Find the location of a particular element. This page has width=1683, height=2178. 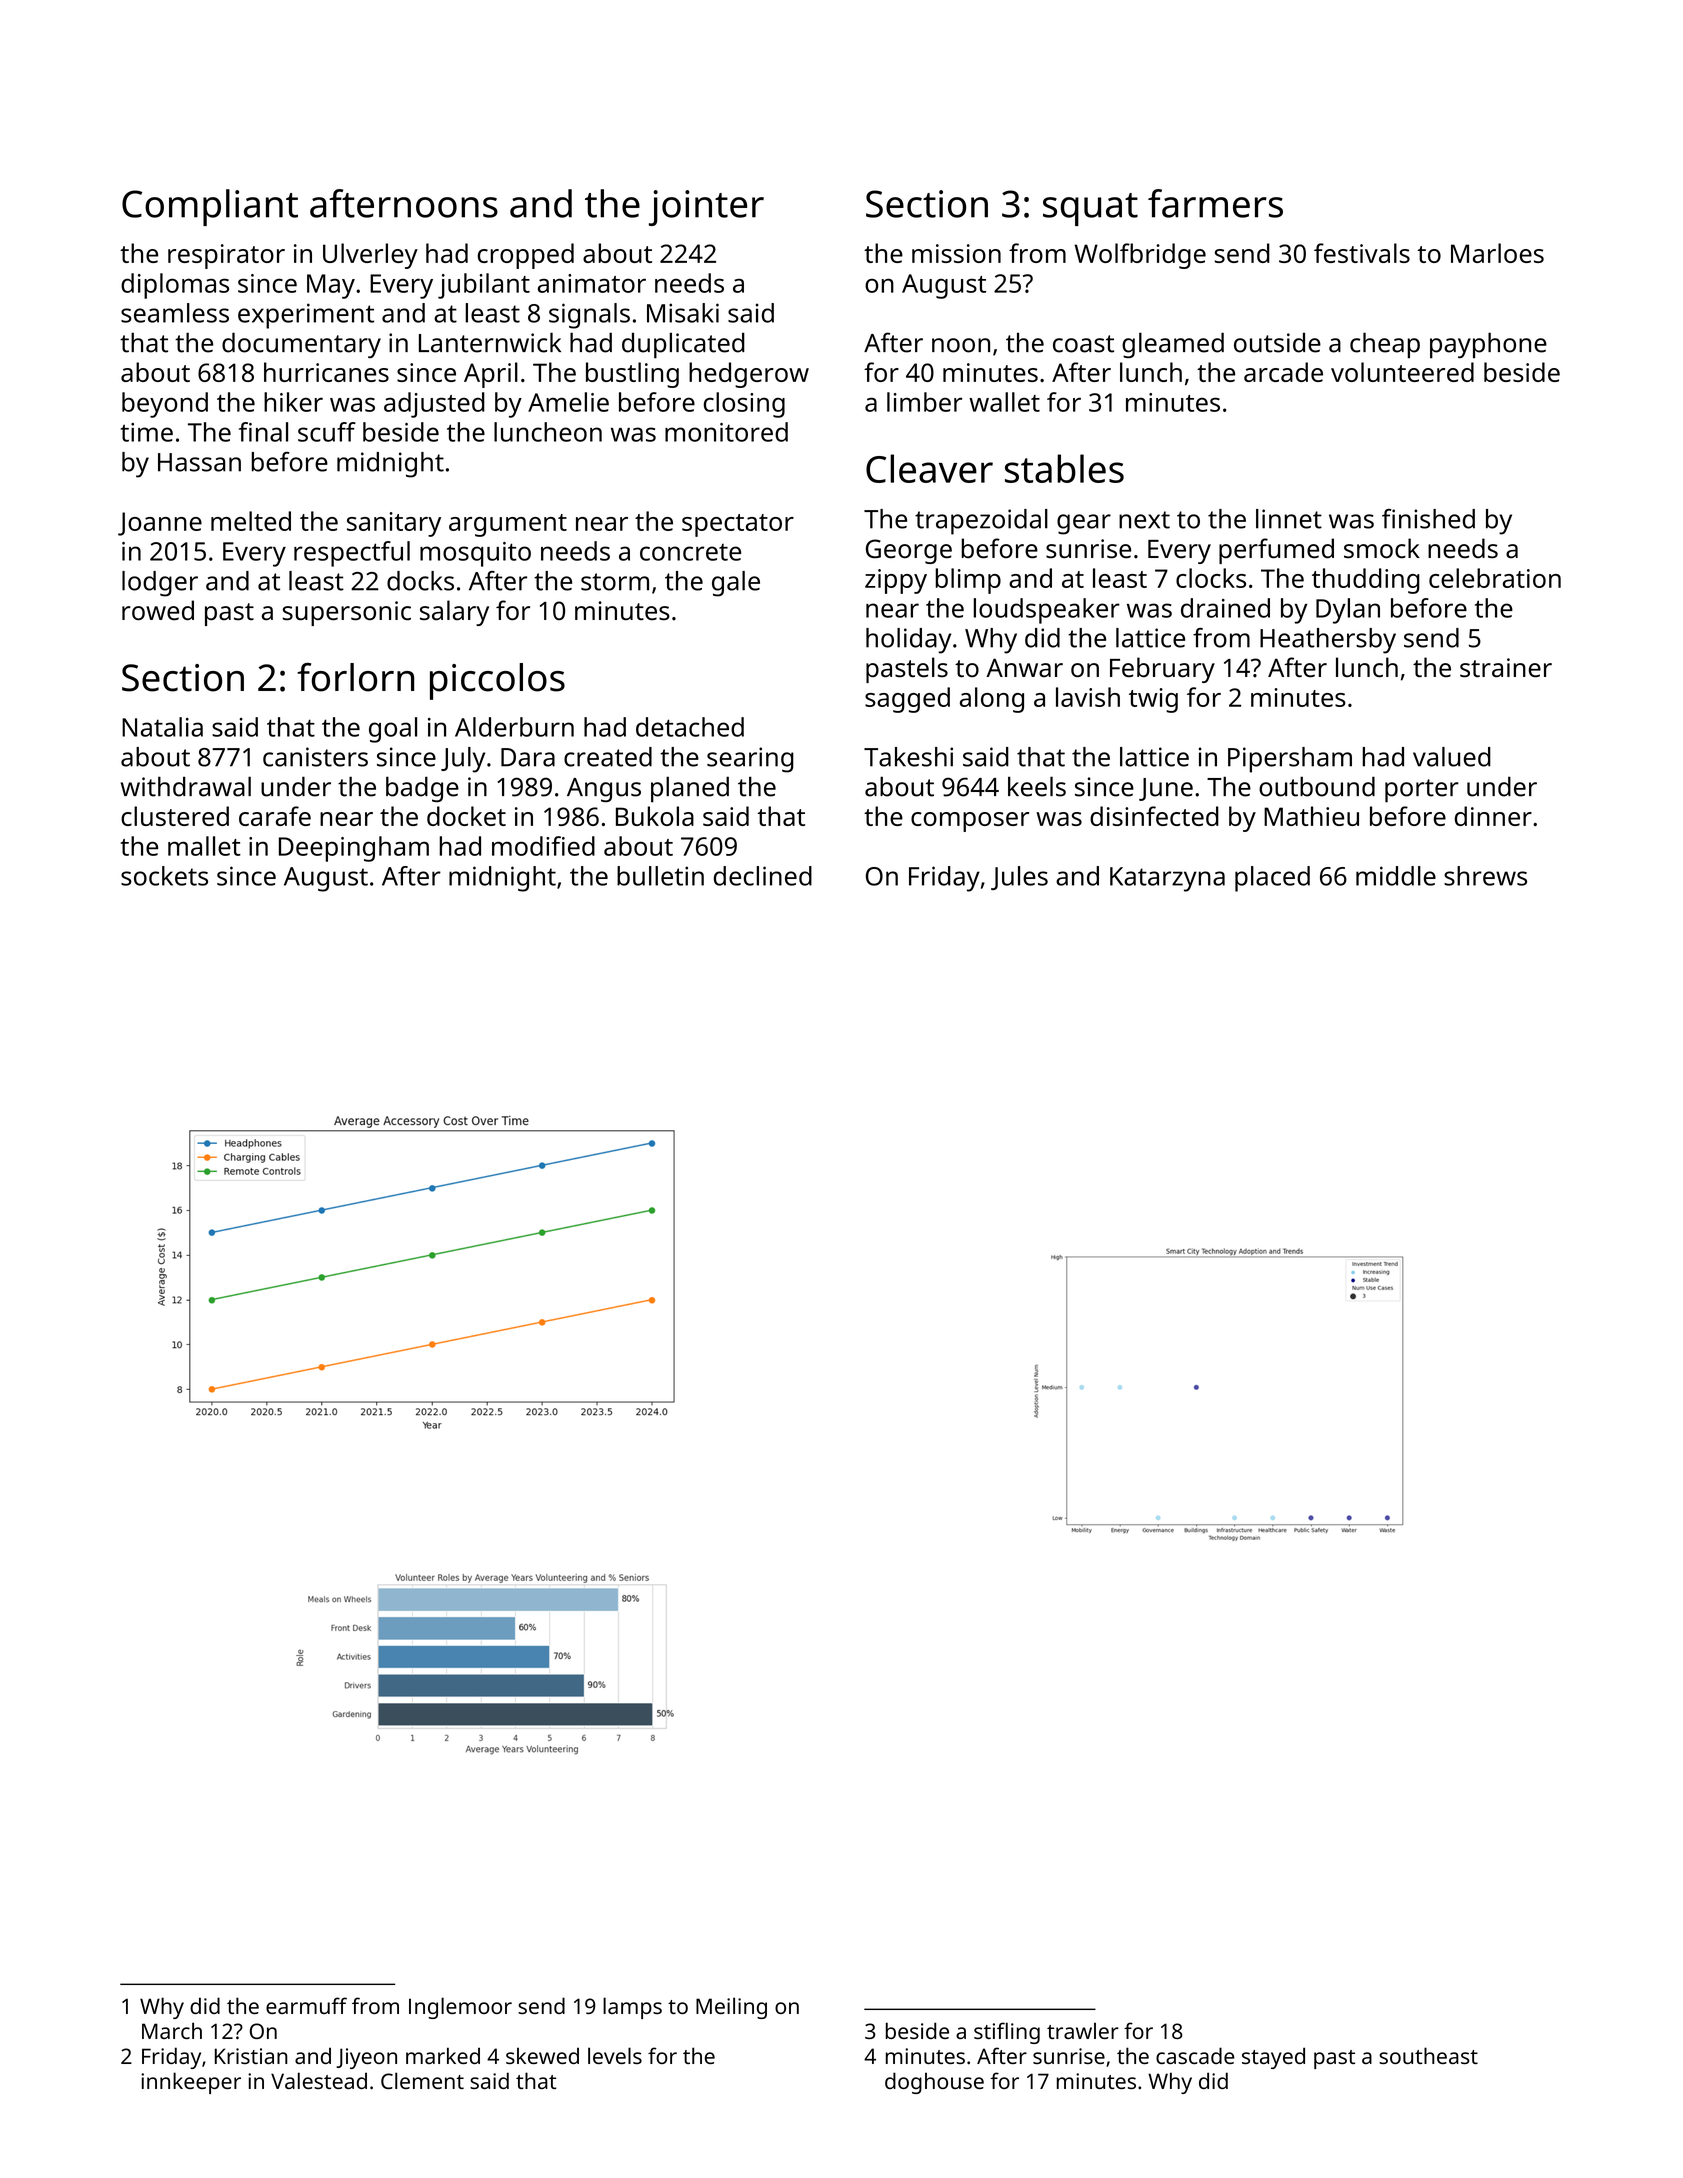

bulletin is located at coordinates (660, 876).
